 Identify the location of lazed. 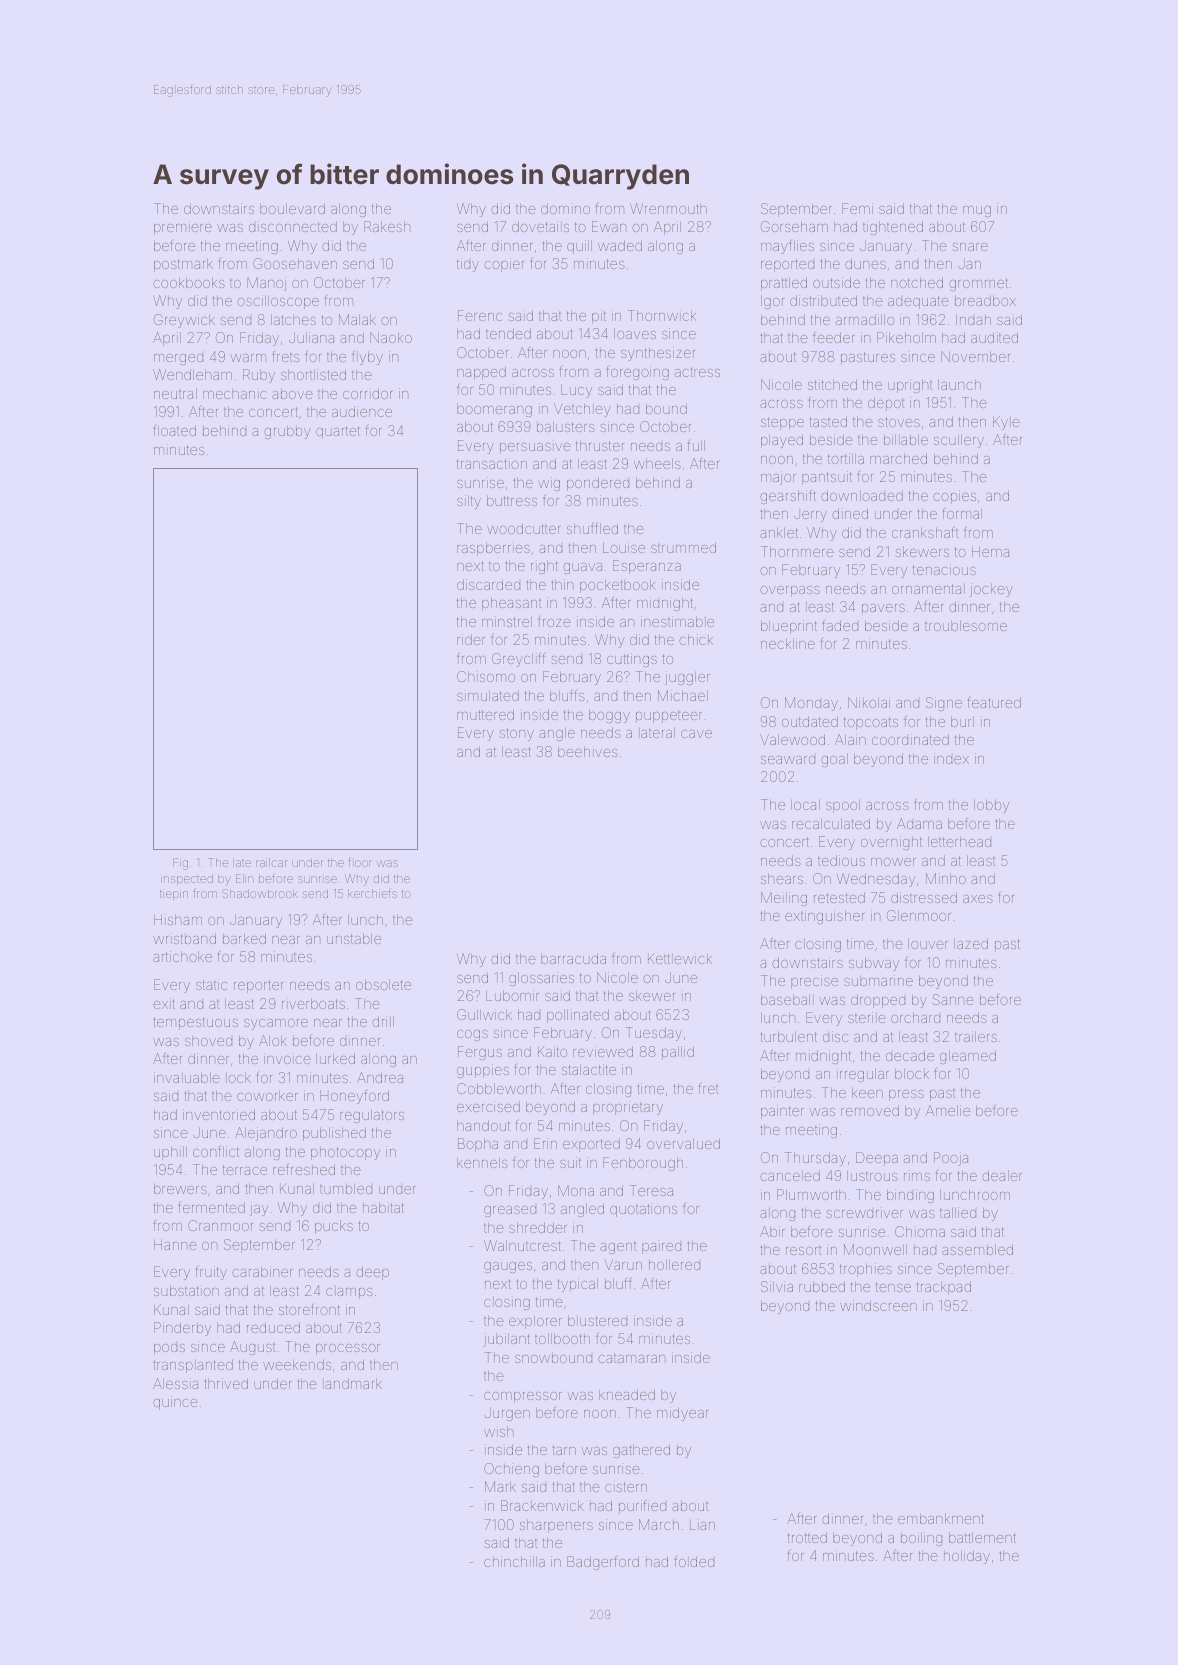
(971, 943).
